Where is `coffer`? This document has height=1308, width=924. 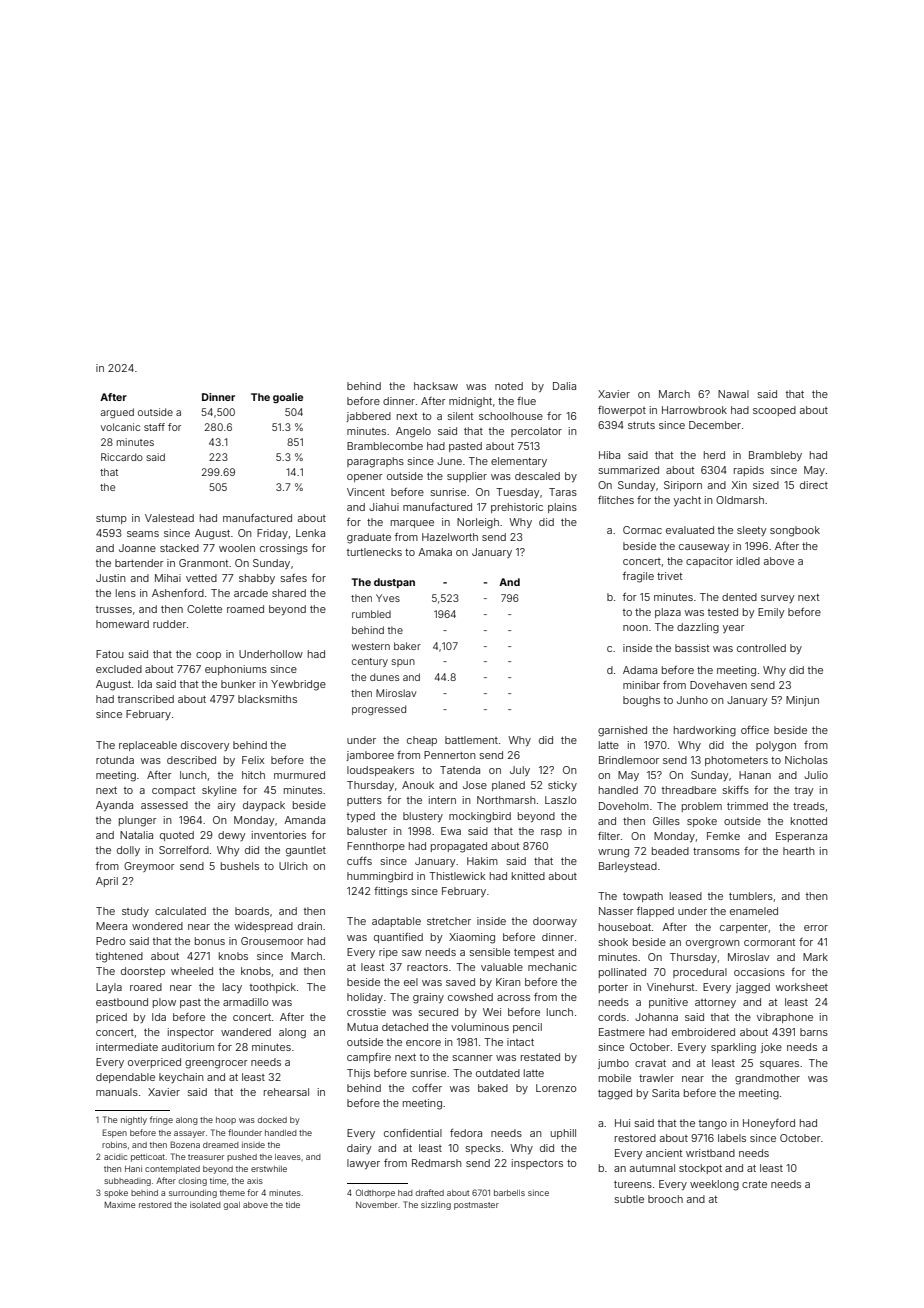 coffer is located at coordinates (427, 1088).
